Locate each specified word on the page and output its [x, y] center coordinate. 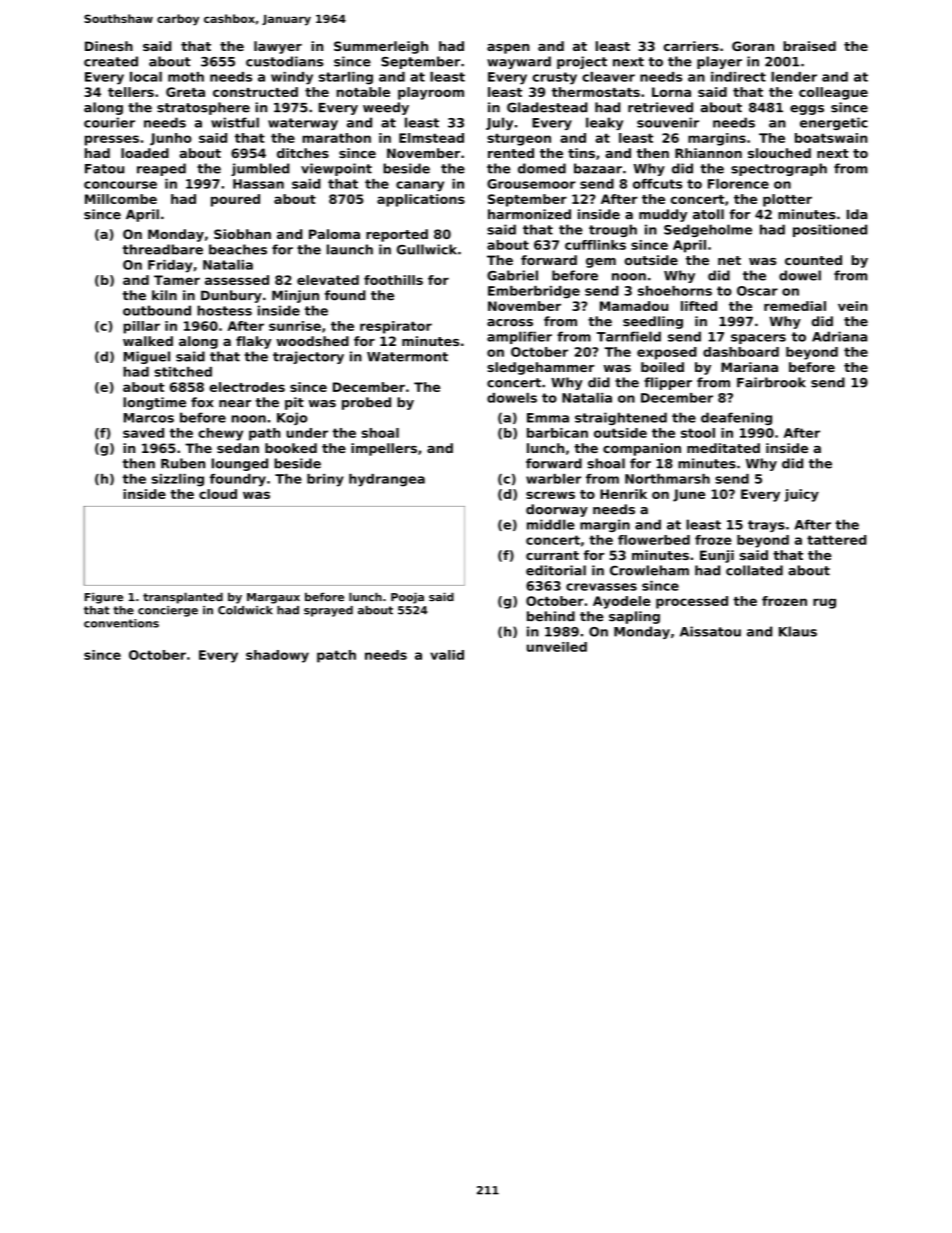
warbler [553, 479]
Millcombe [121, 199]
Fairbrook [771, 382]
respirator [396, 327]
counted [813, 260]
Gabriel [512, 275]
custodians [284, 61]
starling [346, 78]
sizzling [177, 480]
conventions [121, 623]
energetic [834, 123]
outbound [157, 310]
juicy [801, 495]
